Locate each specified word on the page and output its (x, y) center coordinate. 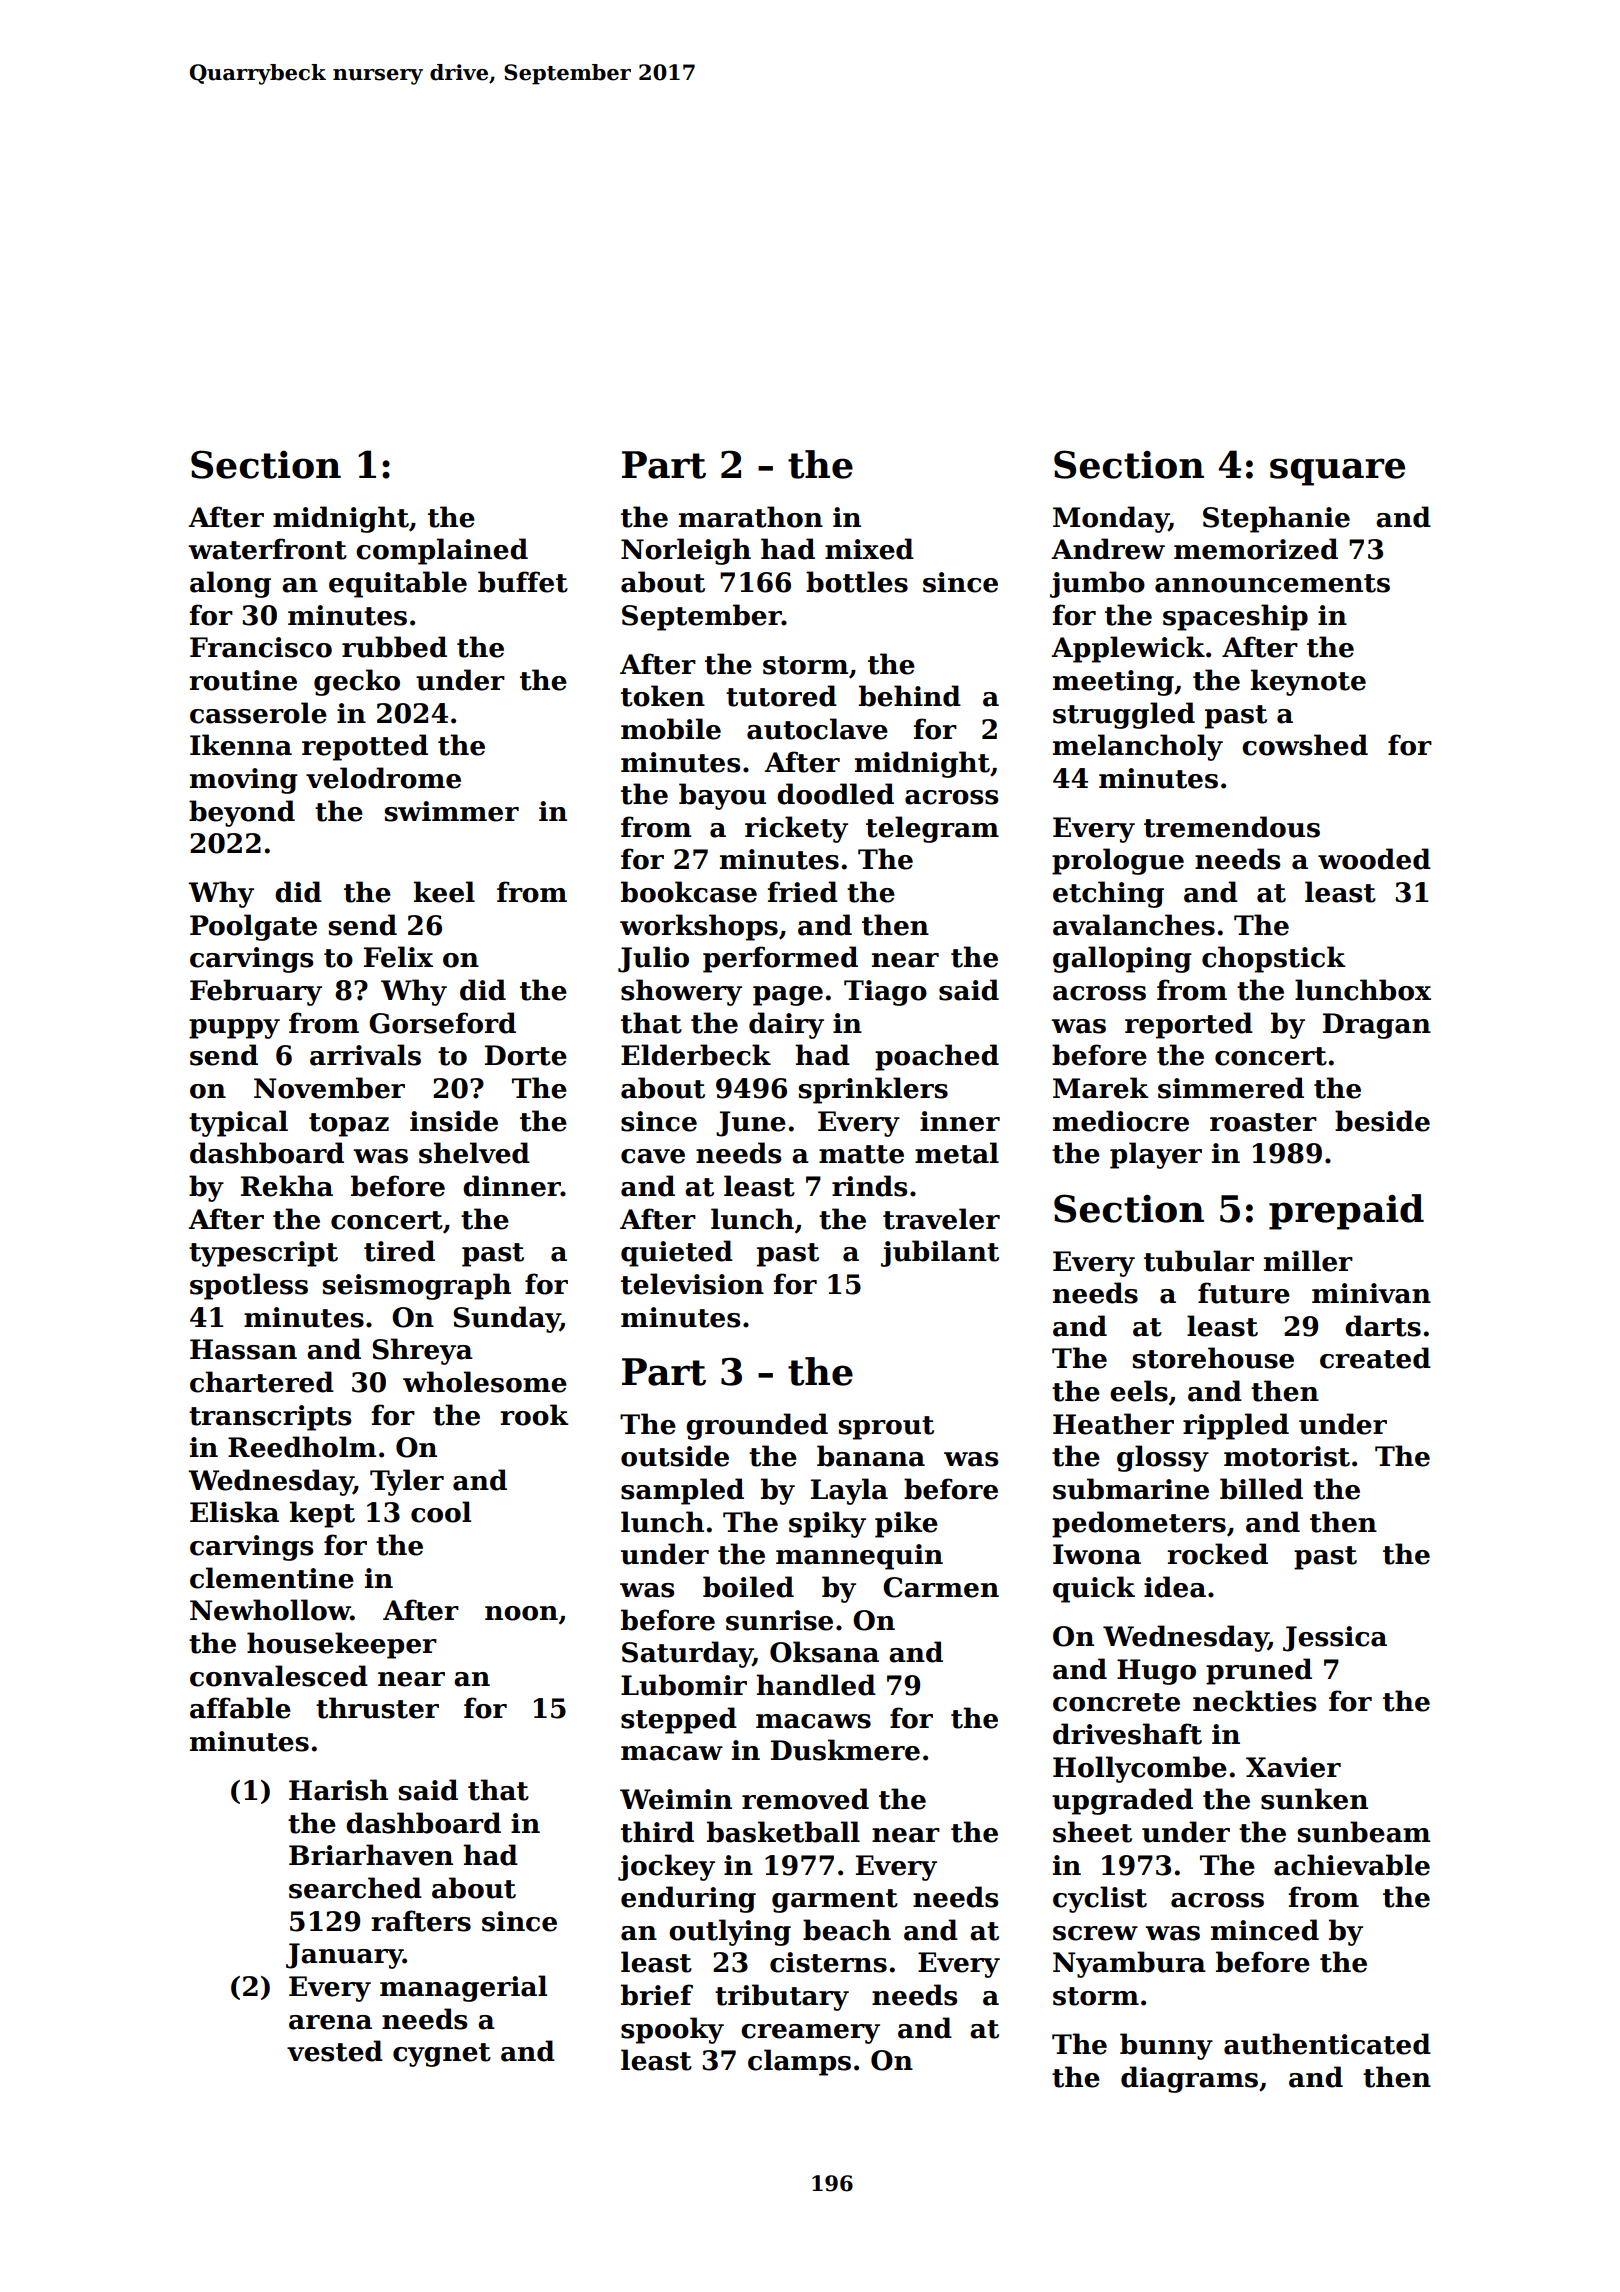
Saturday (687, 1654)
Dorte (526, 1055)
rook (534, 1415)
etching (1108, 894)
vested (335, 2051)
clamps (799, 2062)
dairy (786, 1025)
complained (442, 551)
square (1337, 472)
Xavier (1293, 1767)
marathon (751, 517)
